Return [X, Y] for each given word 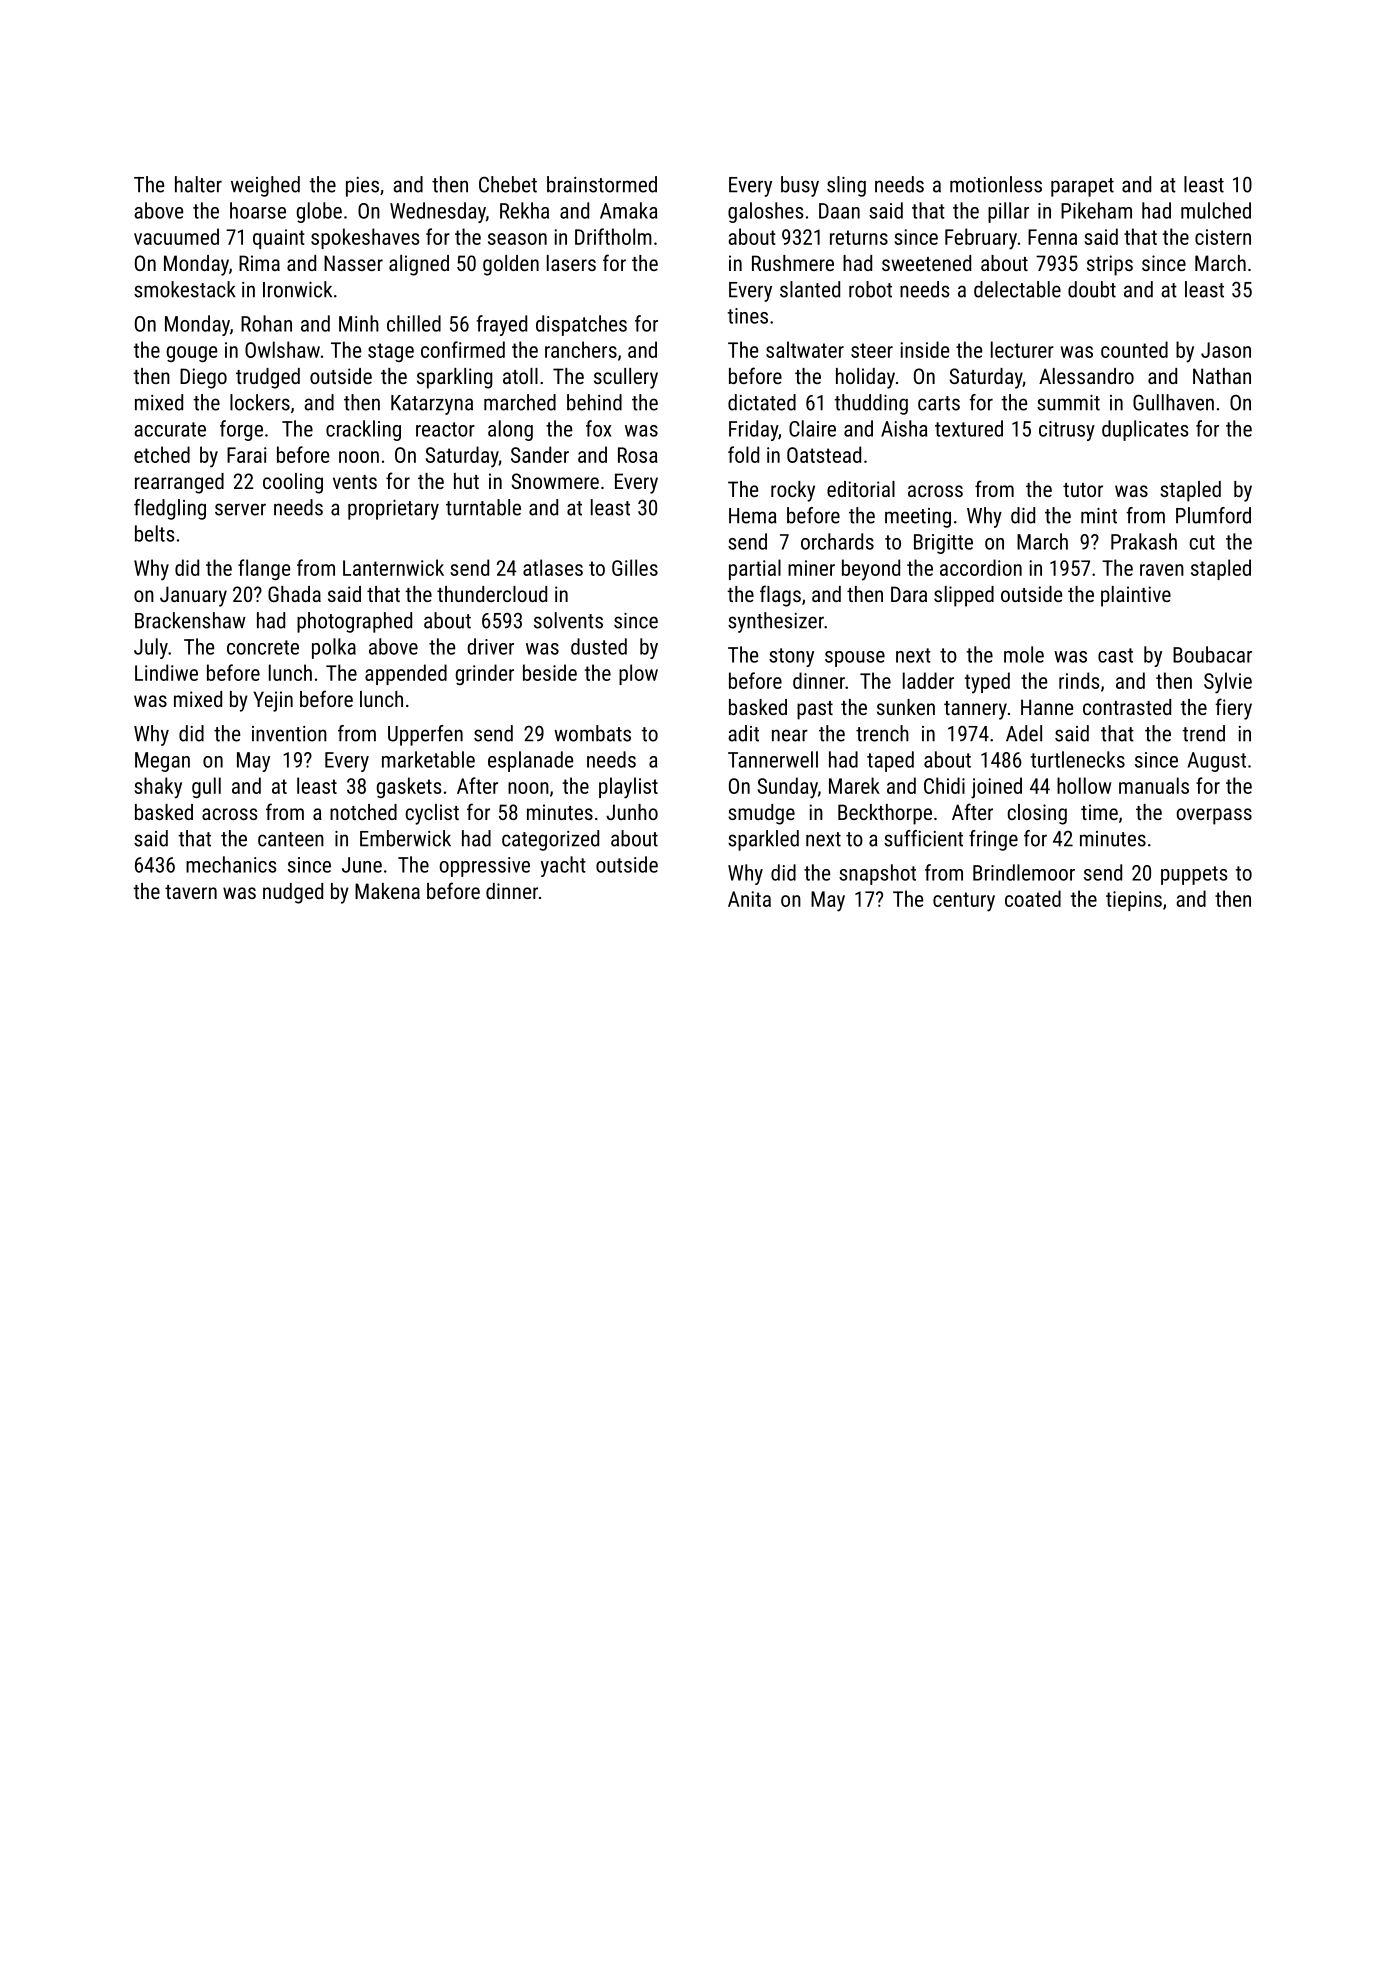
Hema [753, 516]
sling [846, 186]
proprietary [393, 510]
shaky [158, 788]
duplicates [1145, 430]
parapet [1082, 187]
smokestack [185, 289]
